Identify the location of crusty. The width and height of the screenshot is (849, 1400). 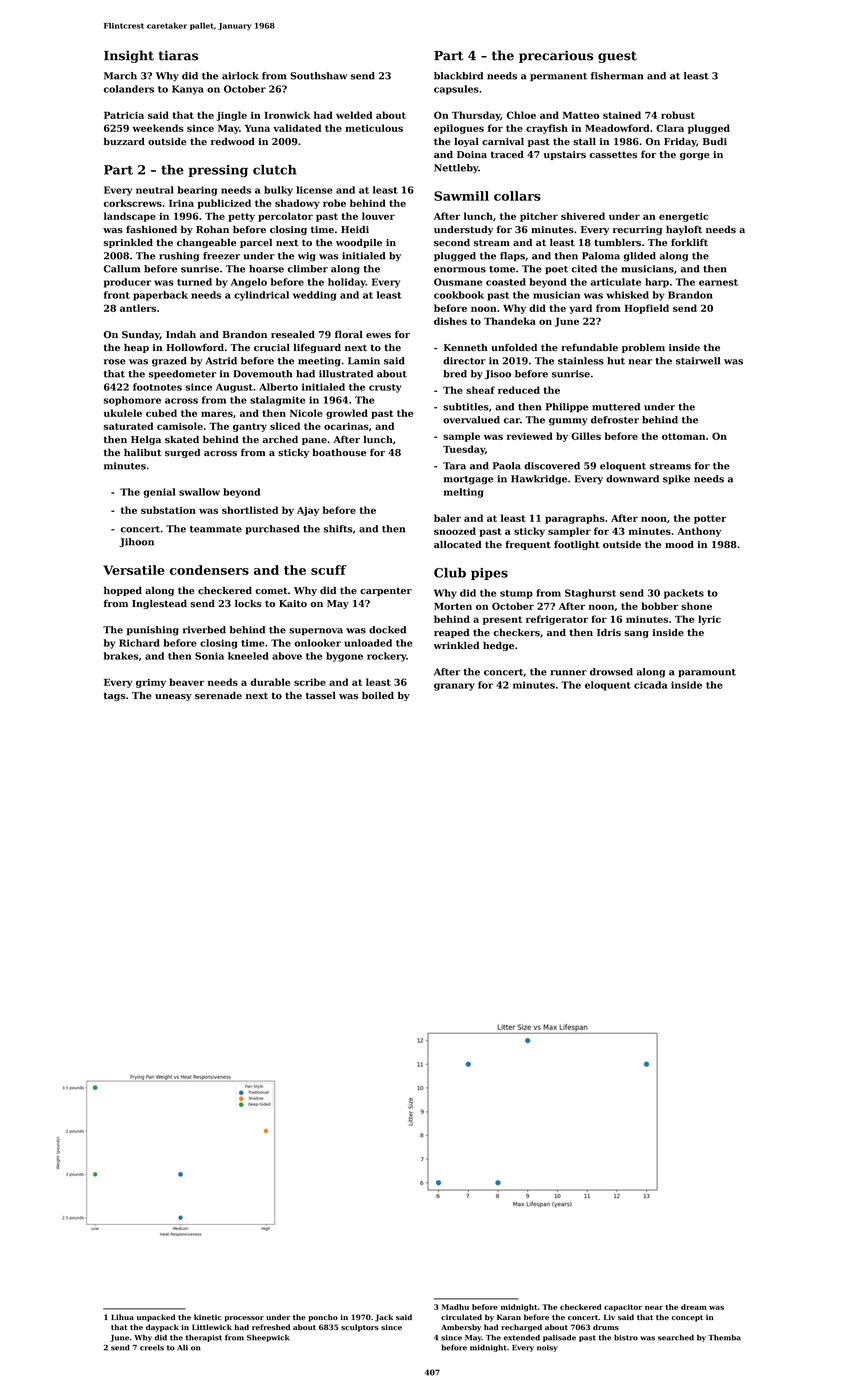
(385, 388).
